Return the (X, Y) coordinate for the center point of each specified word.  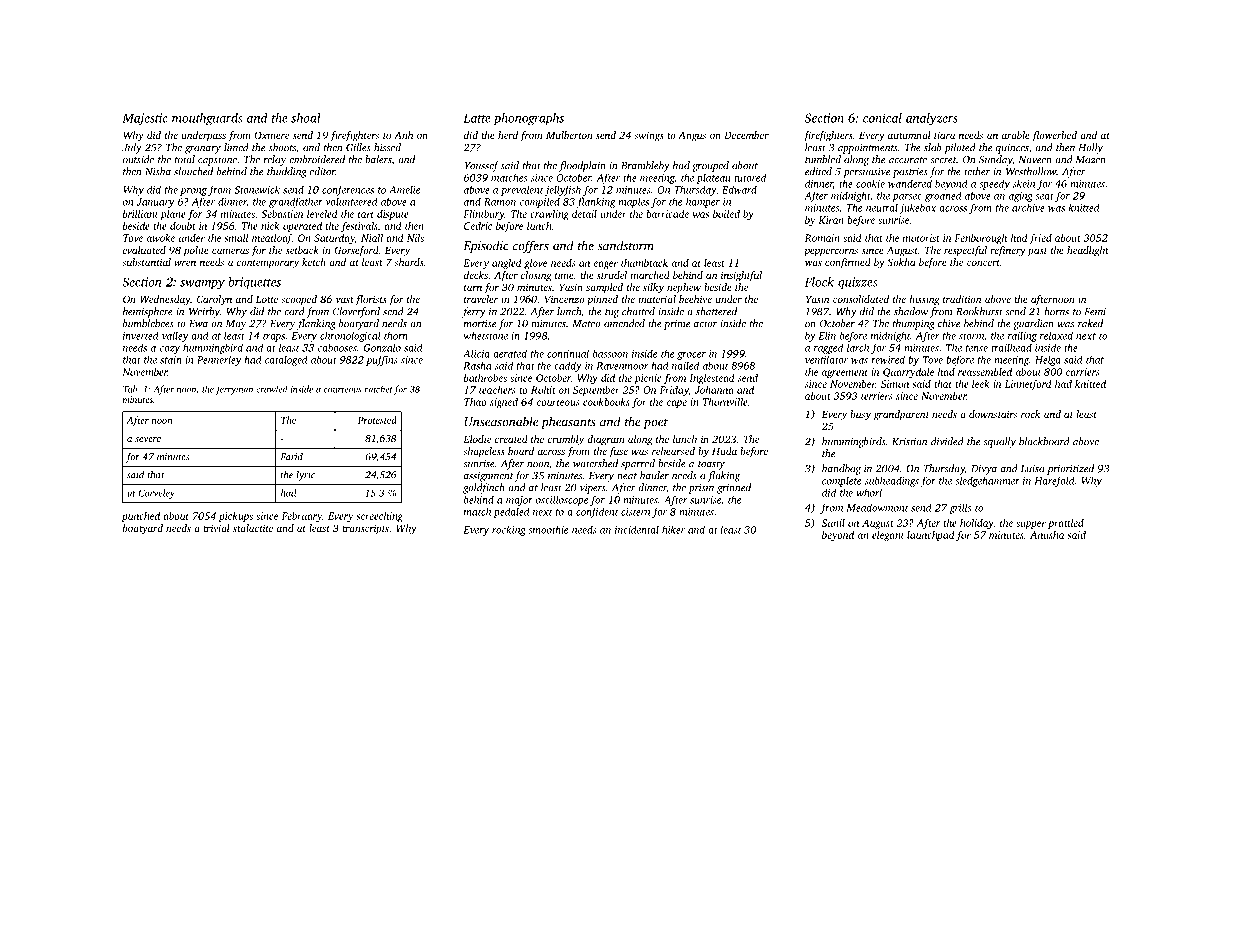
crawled (271, 389)
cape (677, 404)
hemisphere (148, 312)
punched (141, 517)
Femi (1095, 312)
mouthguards (207, 119)
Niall (372, 238)
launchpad (931, 536)
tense (977, 348)
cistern (635, 512)
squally (999, 442)
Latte (477, 118)
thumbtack (644, 263)
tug (612, 313)
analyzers (932, 119)
